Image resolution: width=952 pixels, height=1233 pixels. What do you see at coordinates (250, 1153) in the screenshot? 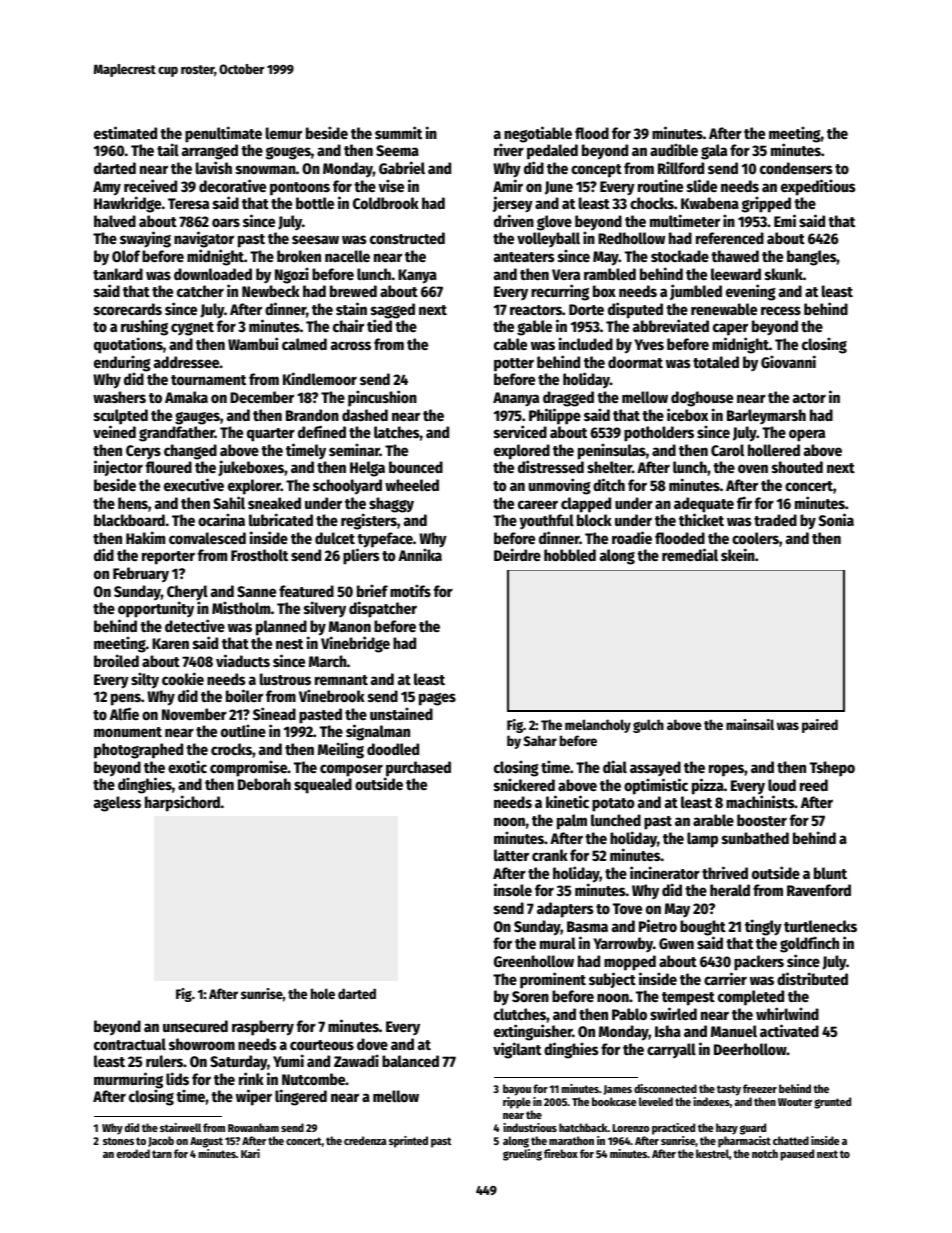
I see `Kari` at bounding box center [250, 1153].
